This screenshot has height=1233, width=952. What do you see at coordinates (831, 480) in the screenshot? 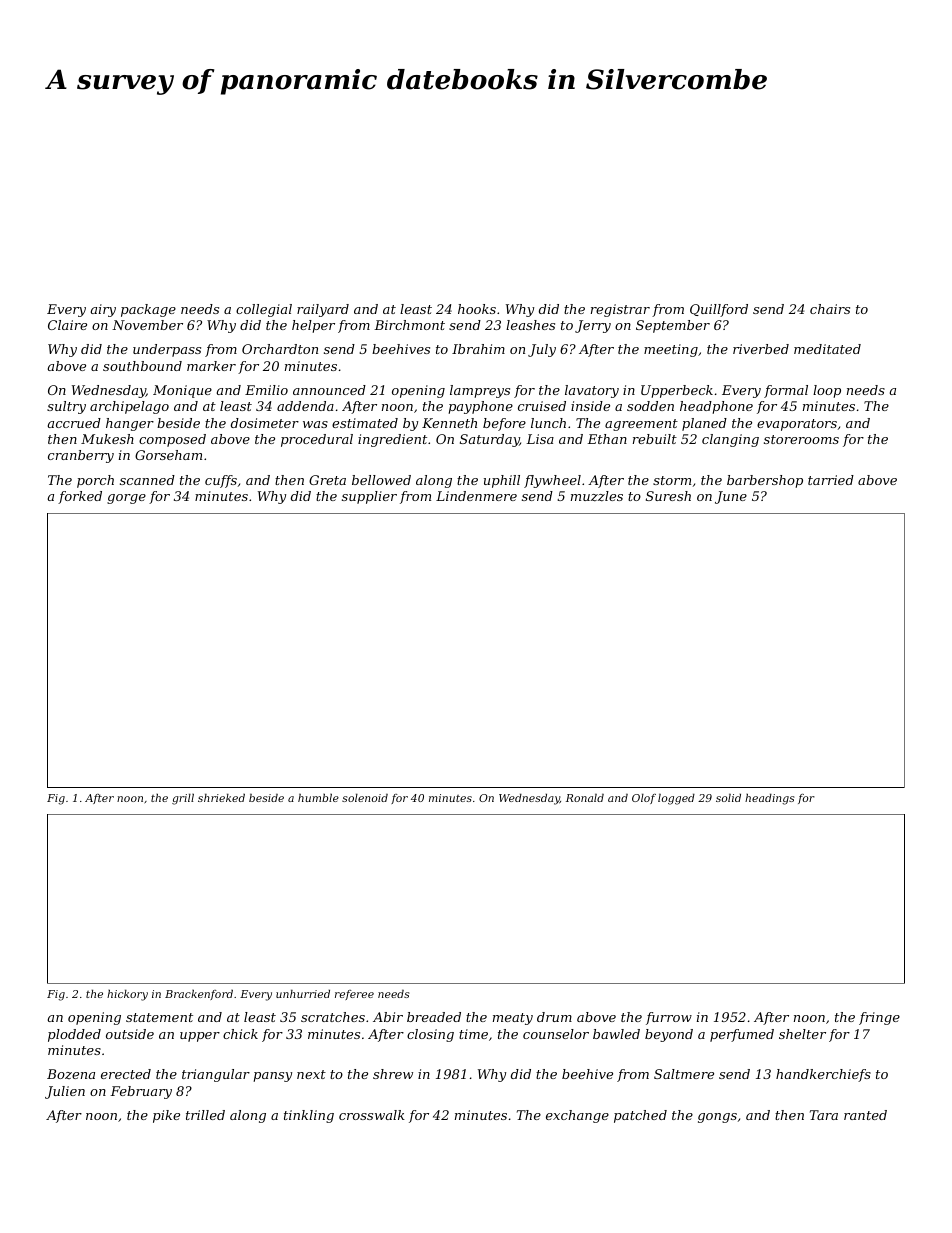
I see `tarried` at bounding box center [831, 480].
